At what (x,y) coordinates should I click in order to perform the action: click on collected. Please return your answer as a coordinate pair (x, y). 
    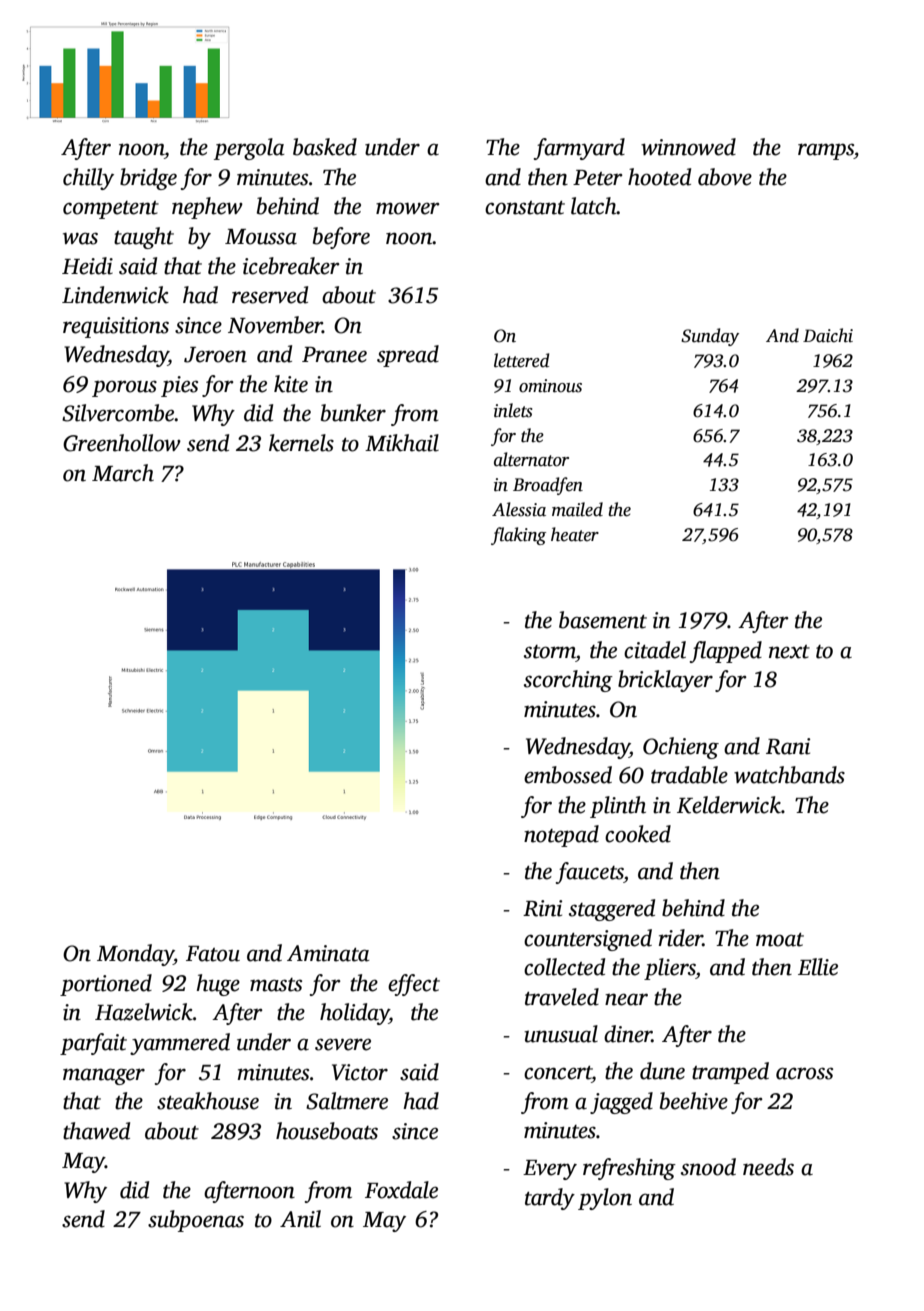
    Looking at the image, I should click on (564, 967).
